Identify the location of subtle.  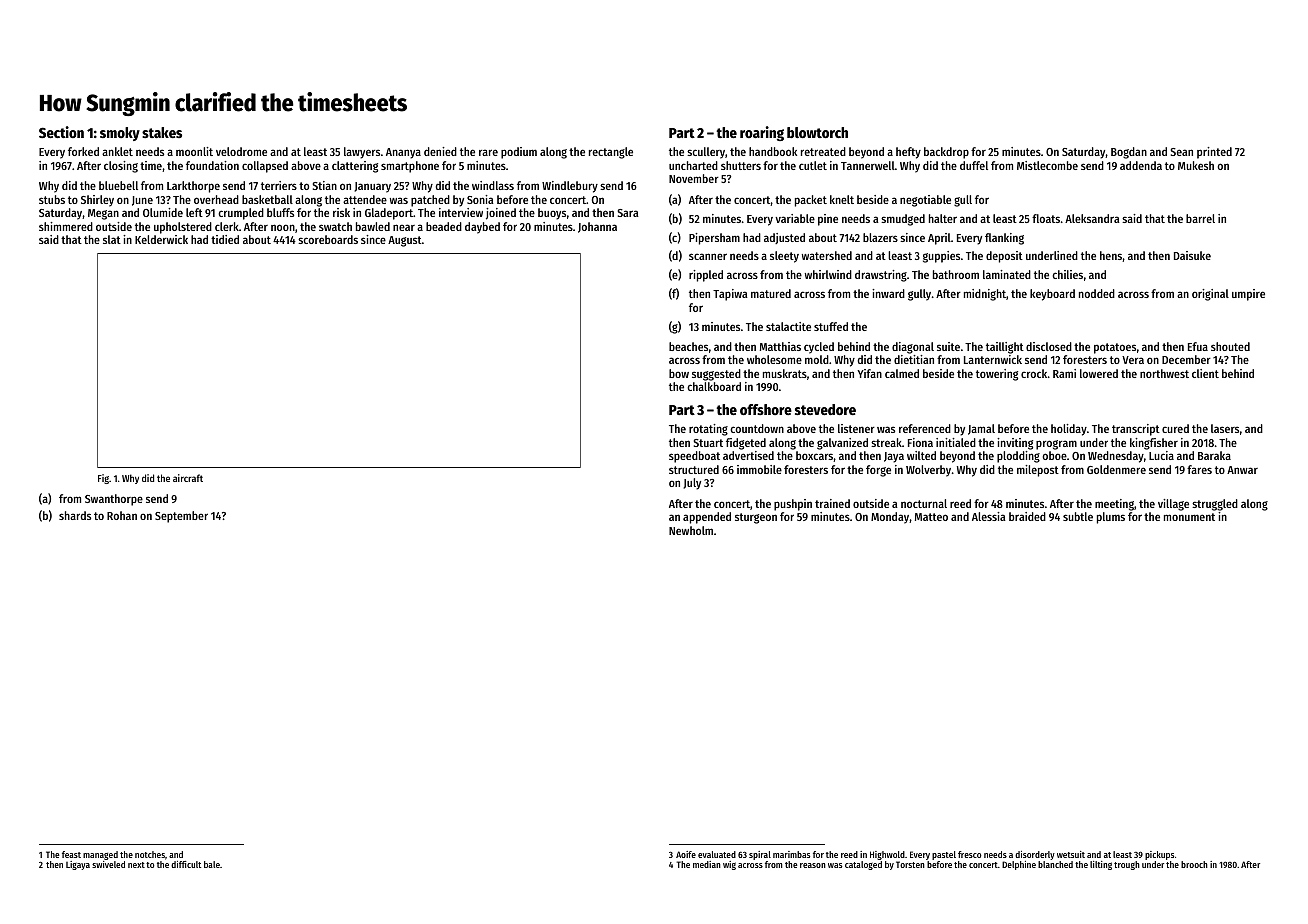
(1078, 516).
